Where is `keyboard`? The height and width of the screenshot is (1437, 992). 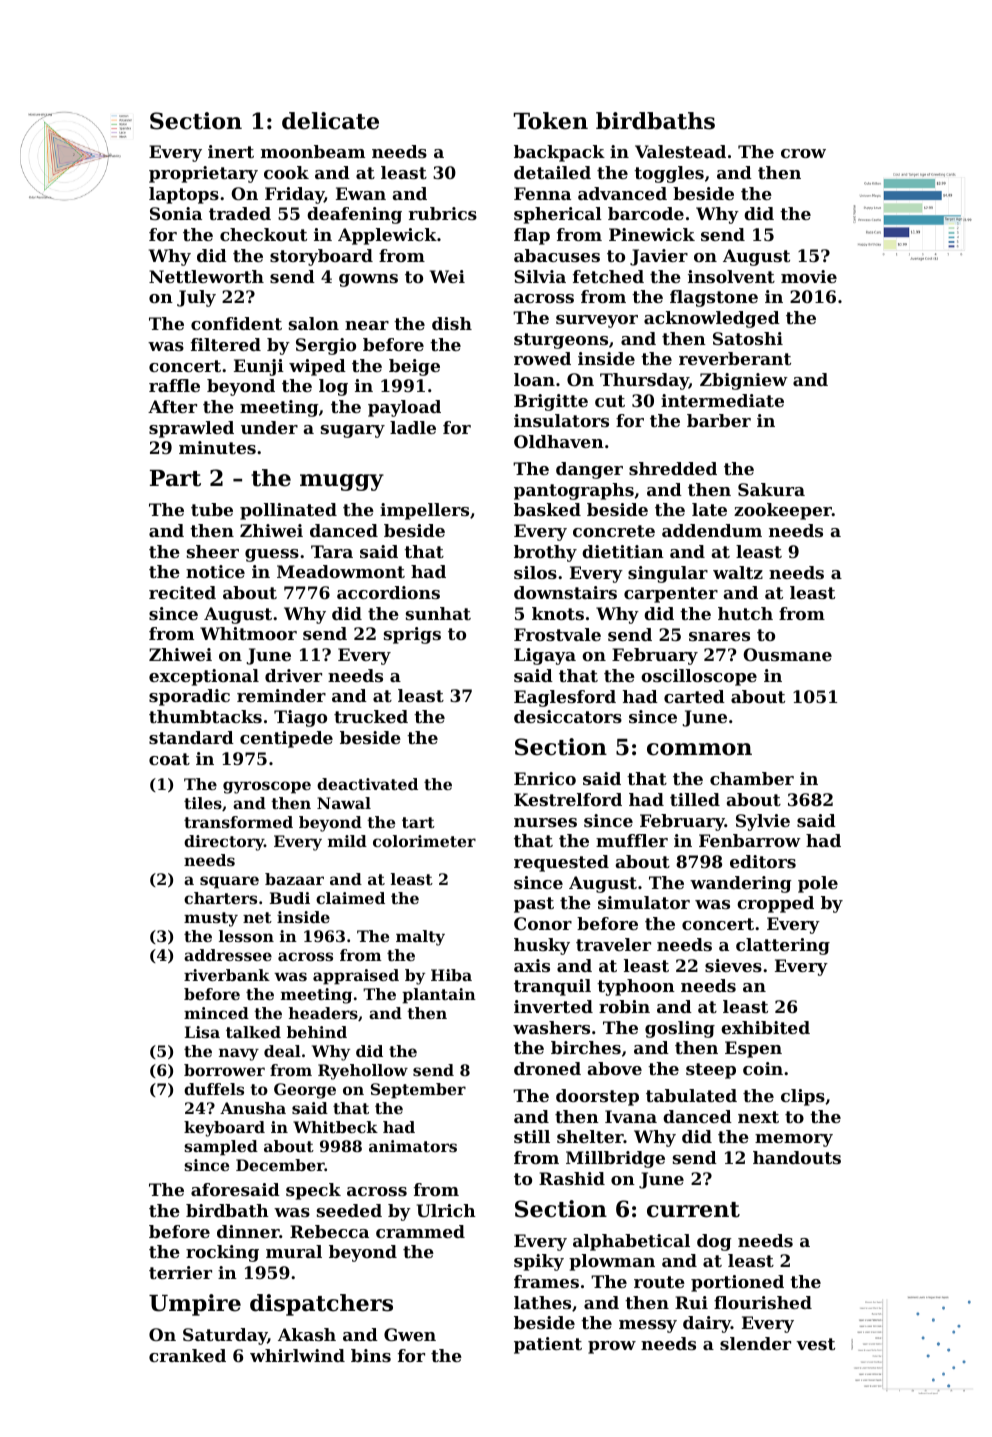 keyboard is located at coordinates (224, 1129).
